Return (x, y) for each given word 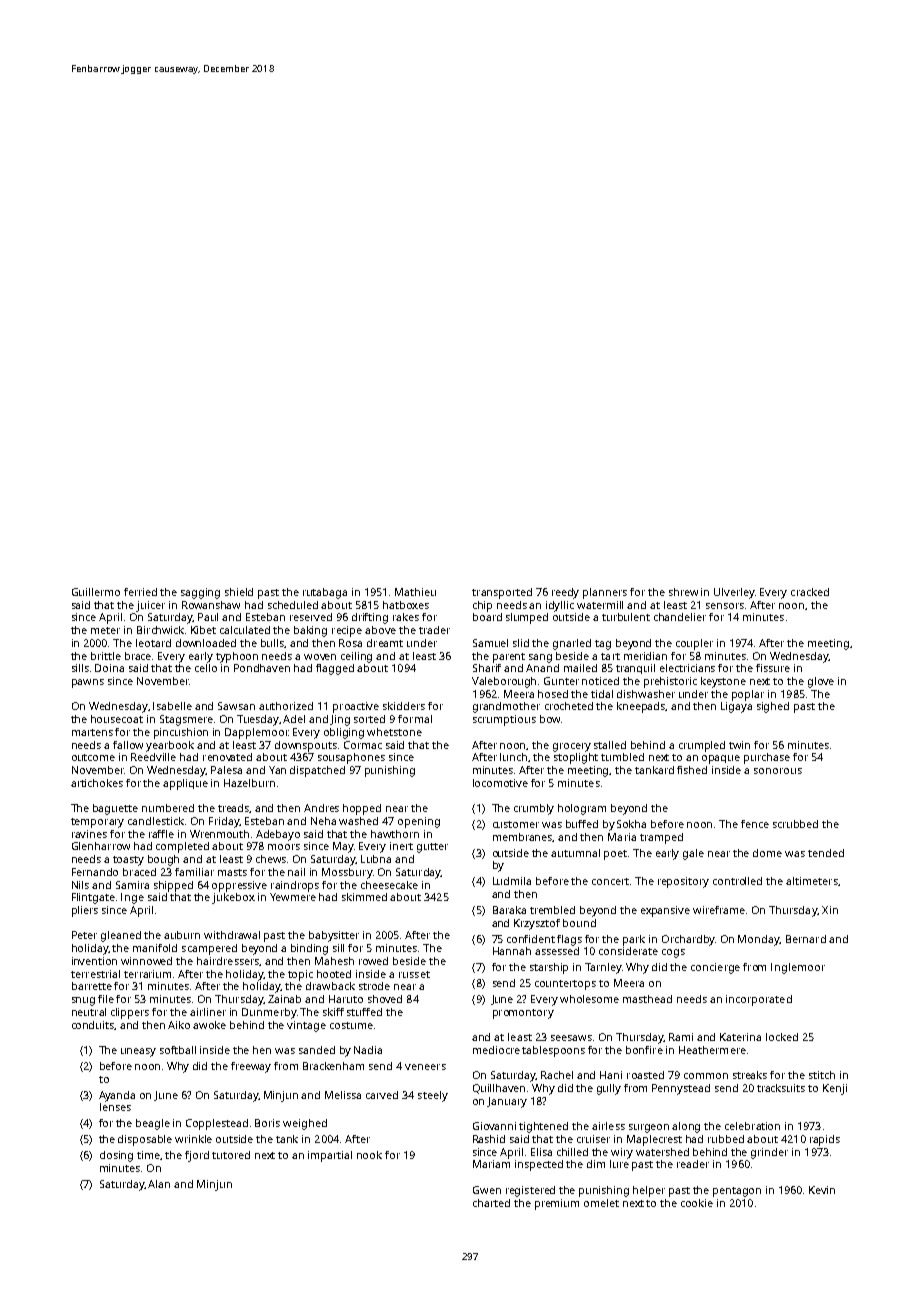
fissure (773, 668)
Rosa (350, 643)
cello (206, 668)
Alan (159, 1184)
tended (826, 853)
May (343, 847)
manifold (155, 948)
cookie (697, 1203)
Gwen (487, 1190)
